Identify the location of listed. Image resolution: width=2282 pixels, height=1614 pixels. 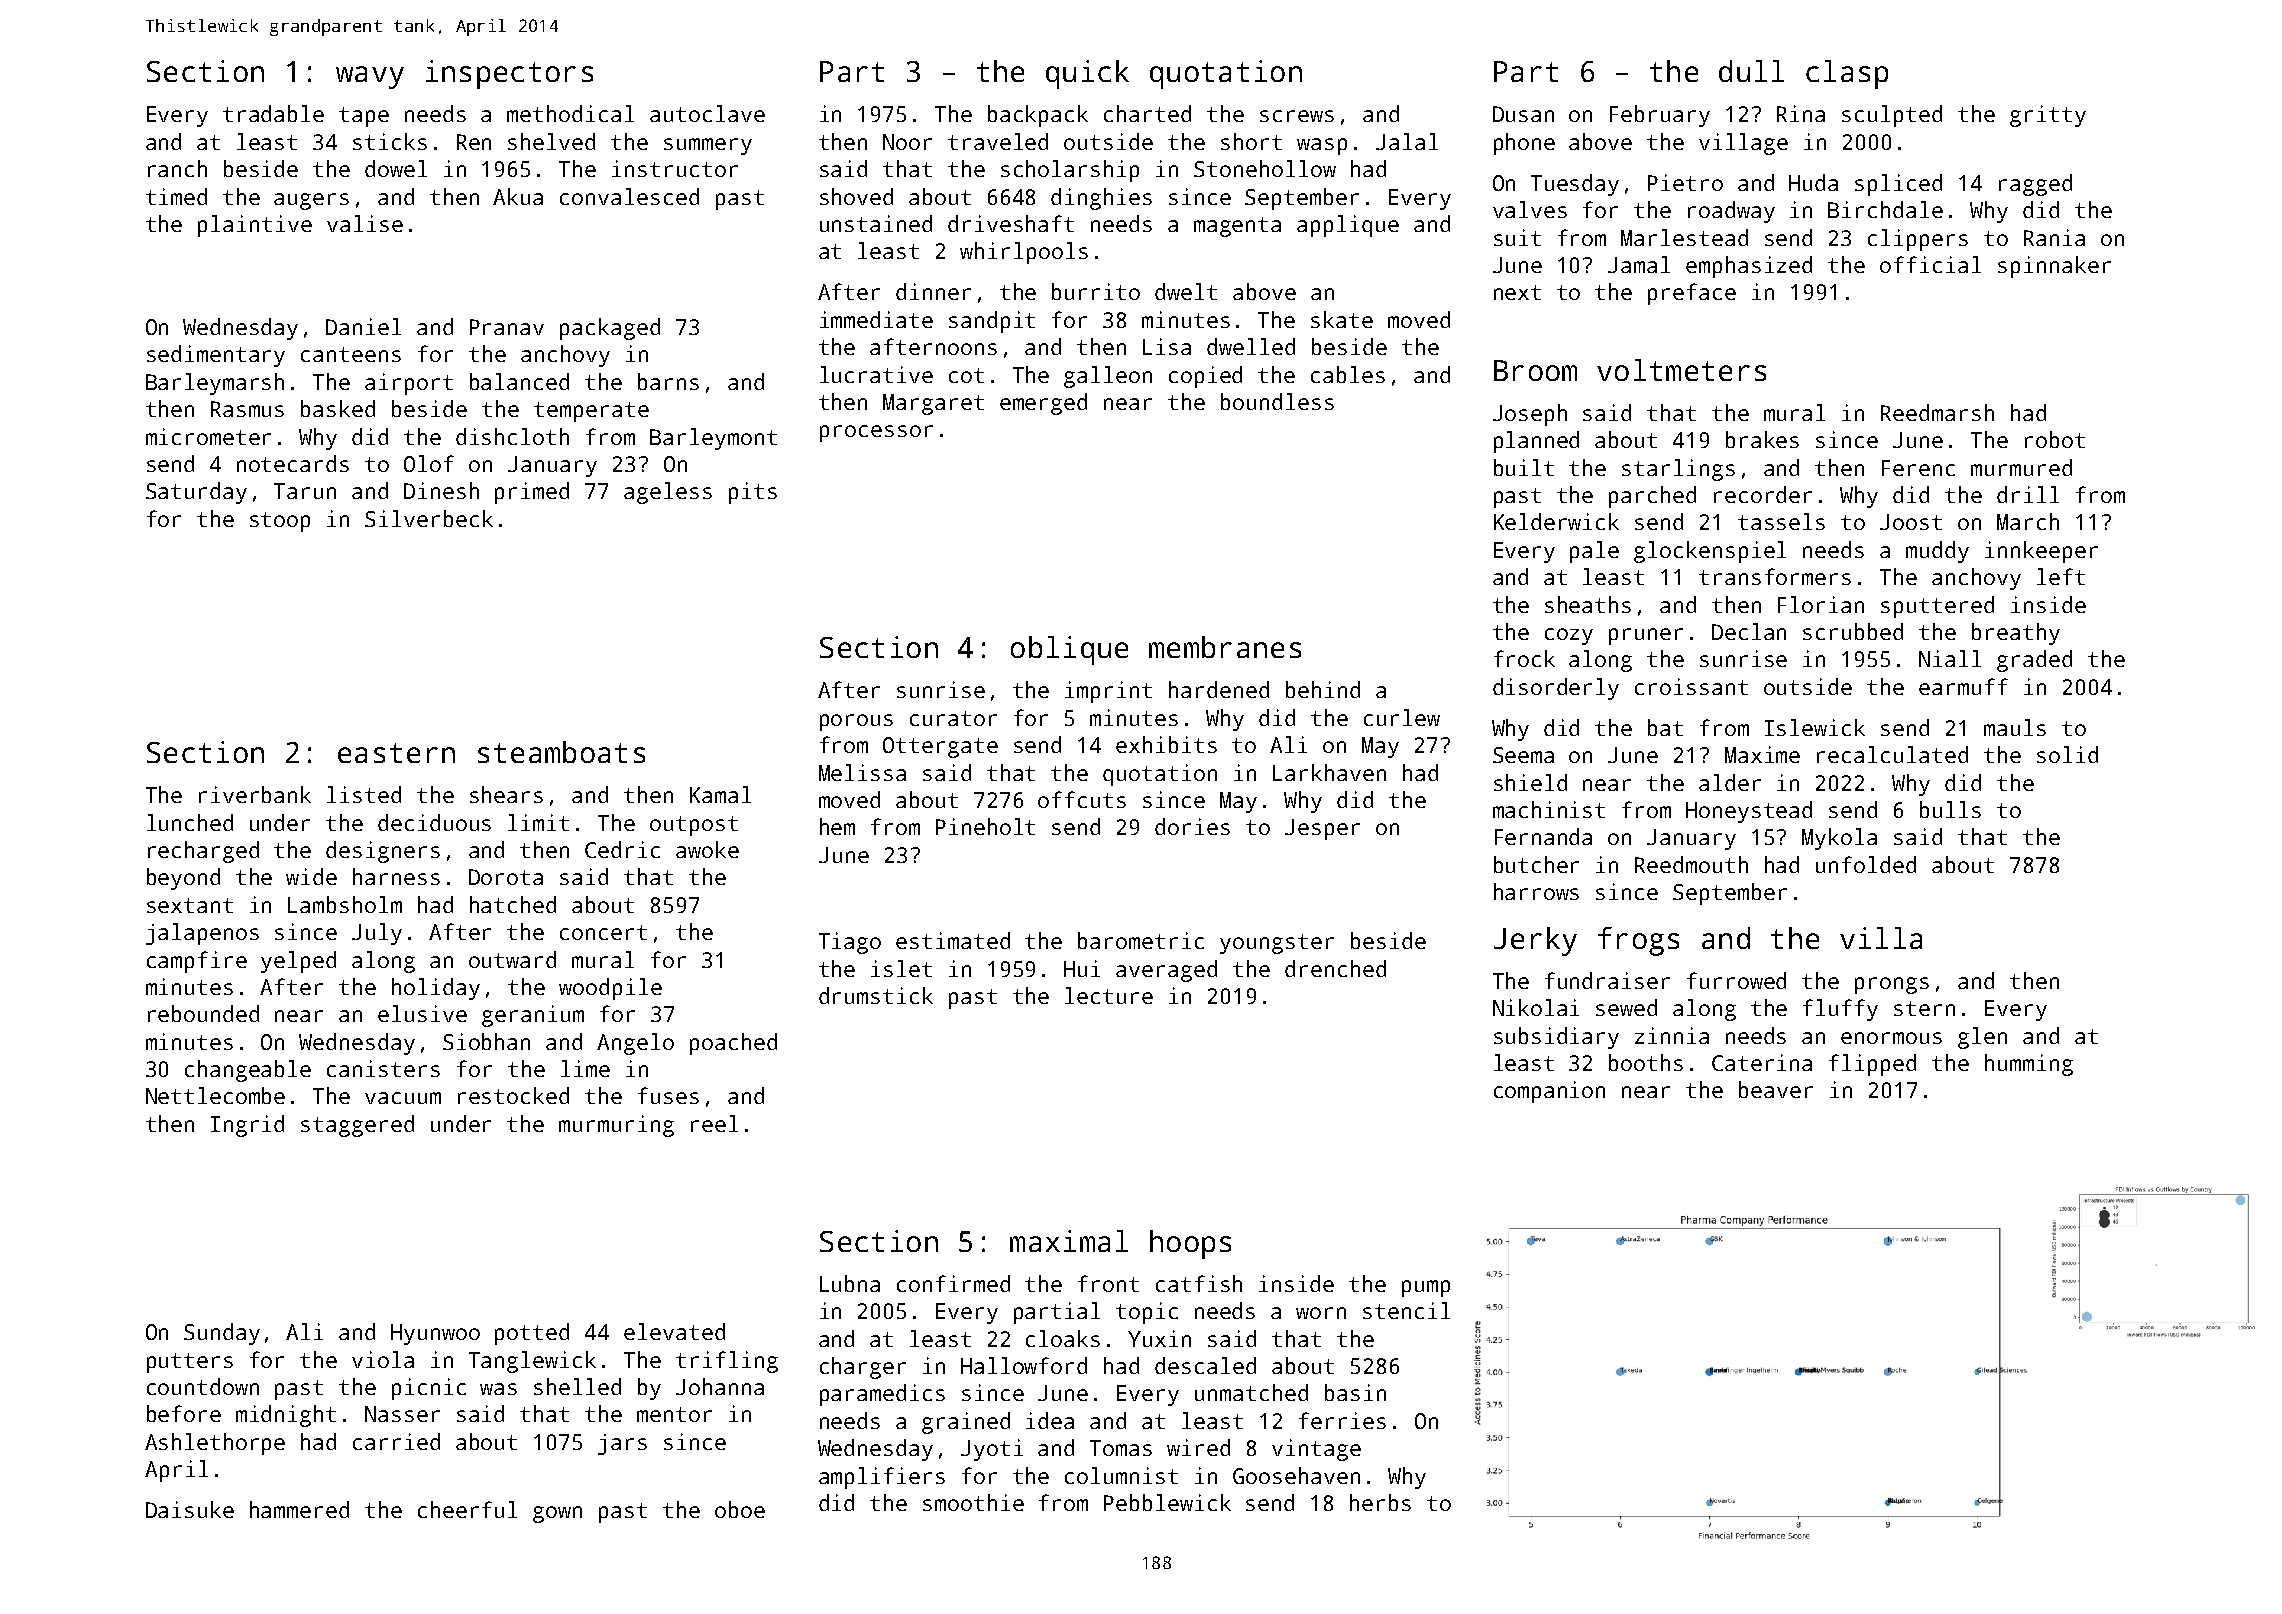
(364, 794).
